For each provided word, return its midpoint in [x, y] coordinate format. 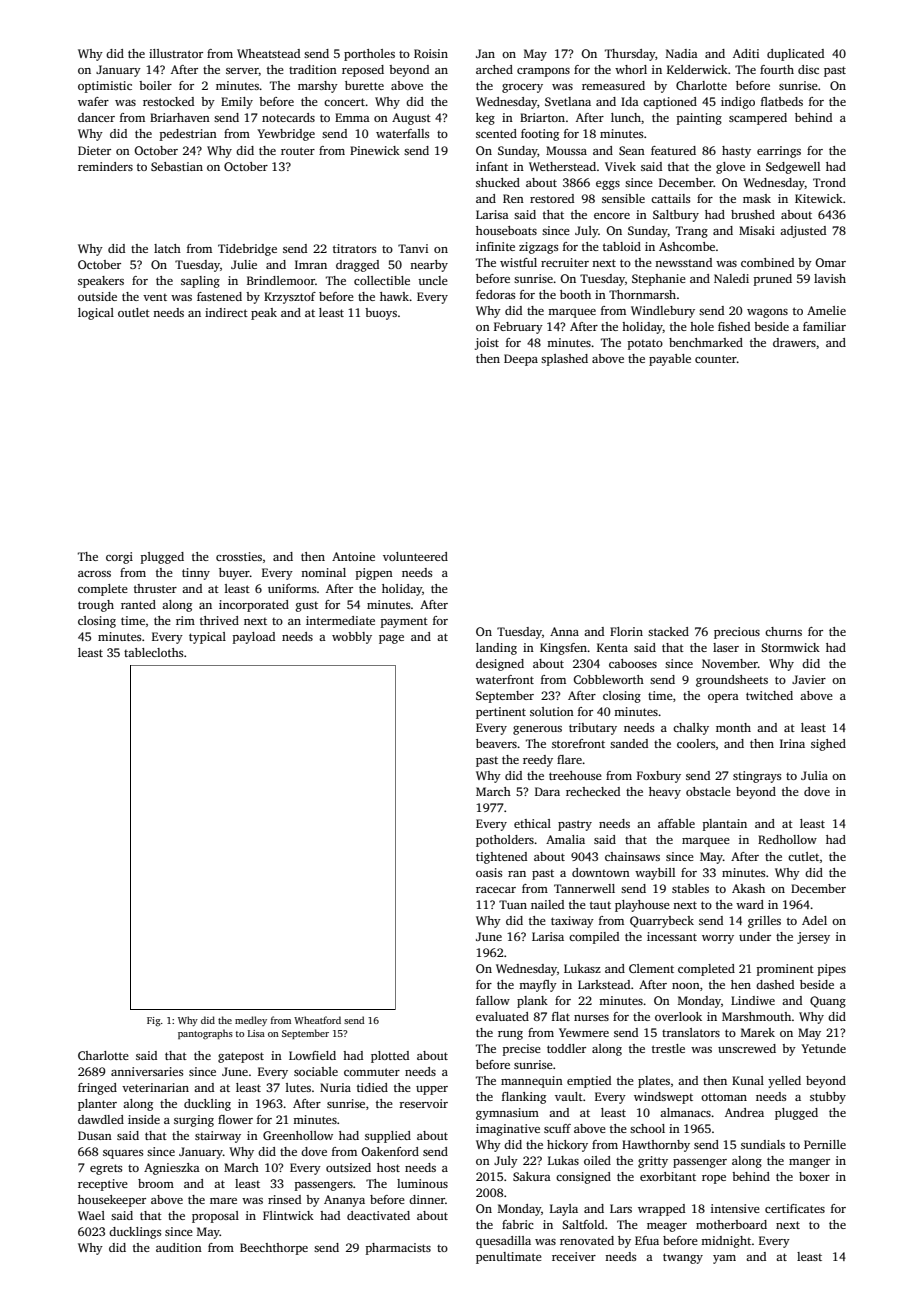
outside [97, 296]
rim [185, 620]
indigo [738, 103]
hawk [395, 296]
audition [179, 1247]
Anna [564, 631]
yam [724, 1259]
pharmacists [398, 1249]
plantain [725, 825]
